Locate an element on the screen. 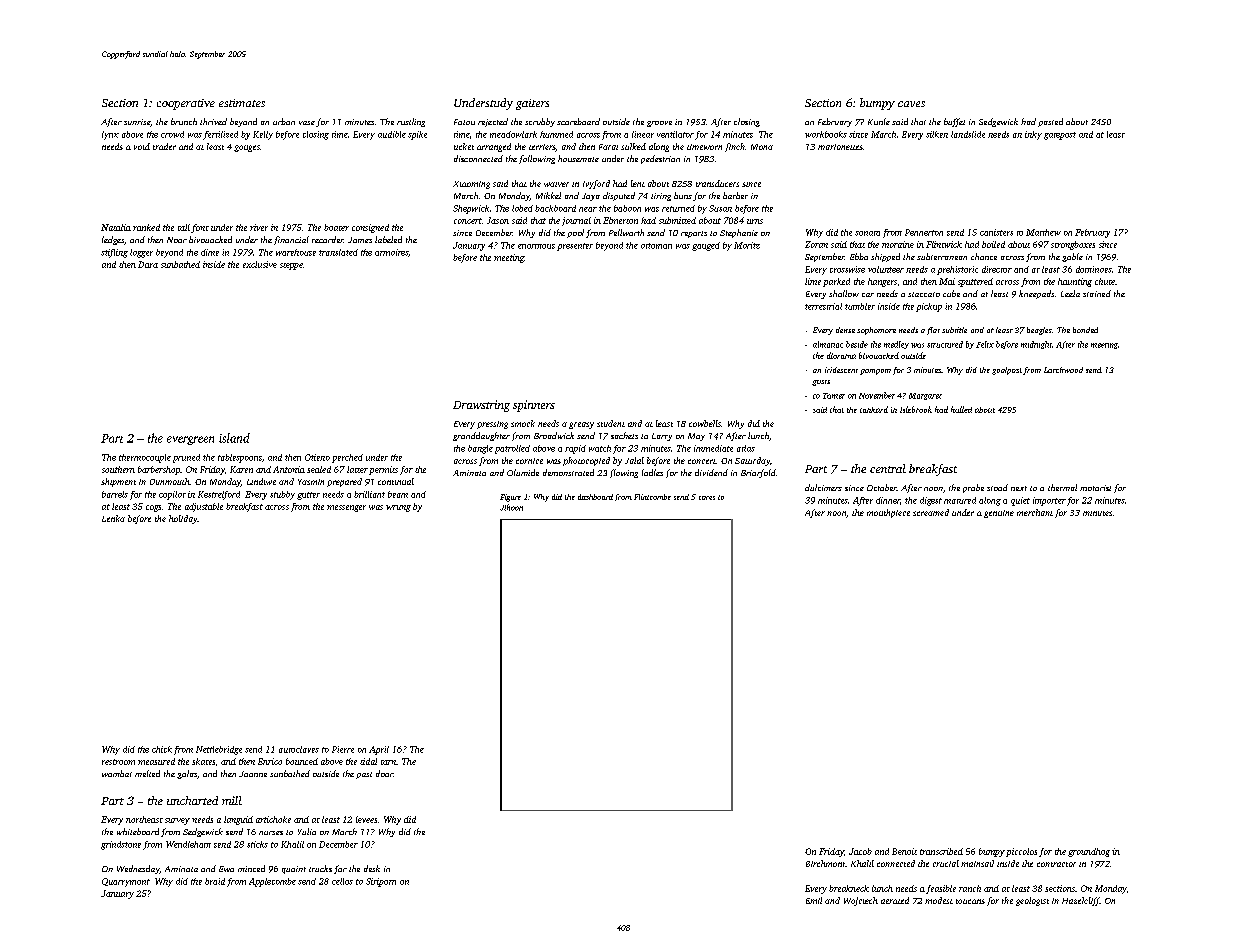 This screenshot has height=952, width=1233. Nettlebridge is located at coordinates (219, 750).
